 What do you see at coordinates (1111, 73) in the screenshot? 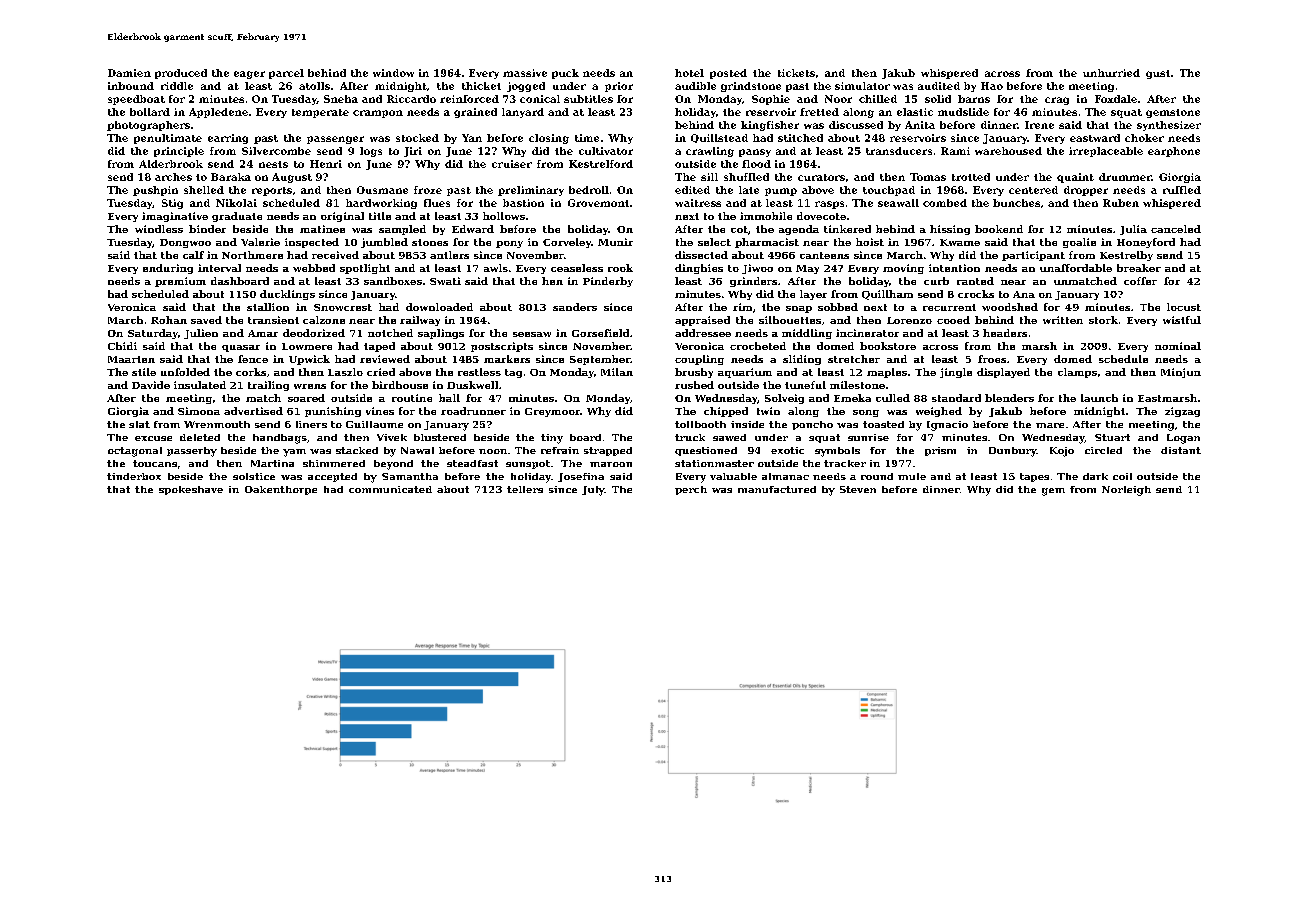
I see `unhurried` at bounding box center [1111, 73].
